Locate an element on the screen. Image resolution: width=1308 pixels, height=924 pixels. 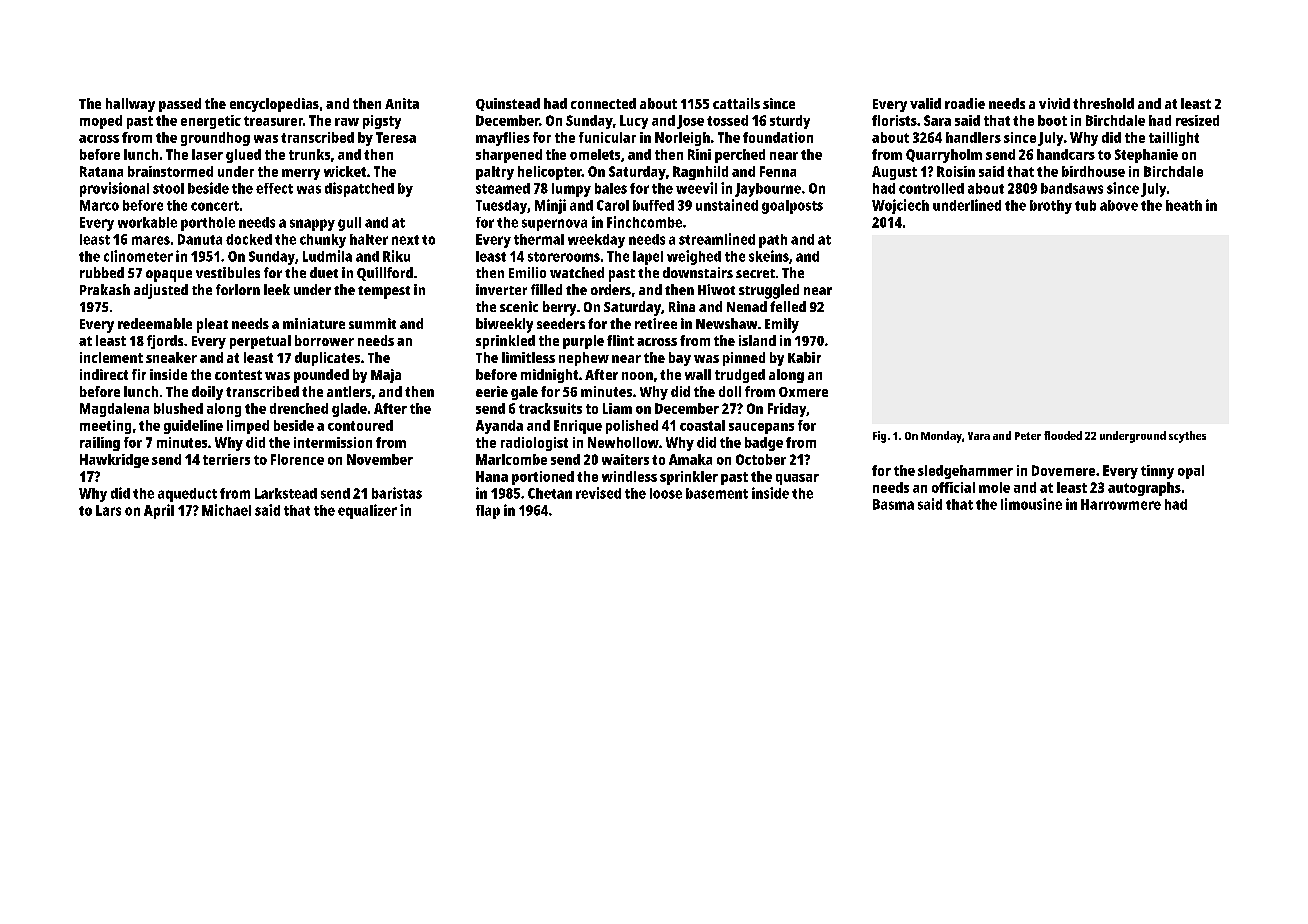
August is located at coordinates (894, 173).
